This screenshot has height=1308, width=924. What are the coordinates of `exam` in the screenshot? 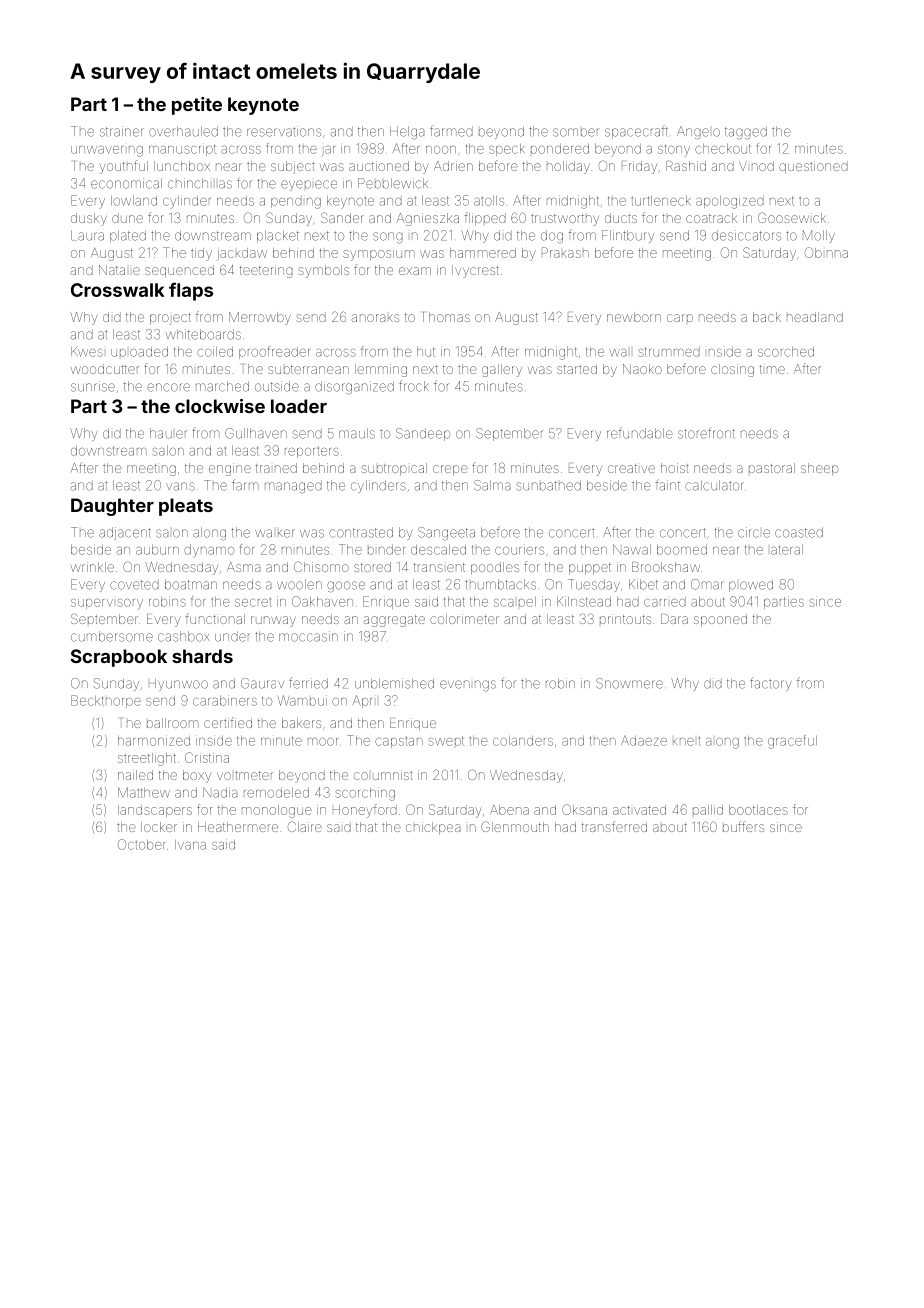 It's located at (415, 271).
